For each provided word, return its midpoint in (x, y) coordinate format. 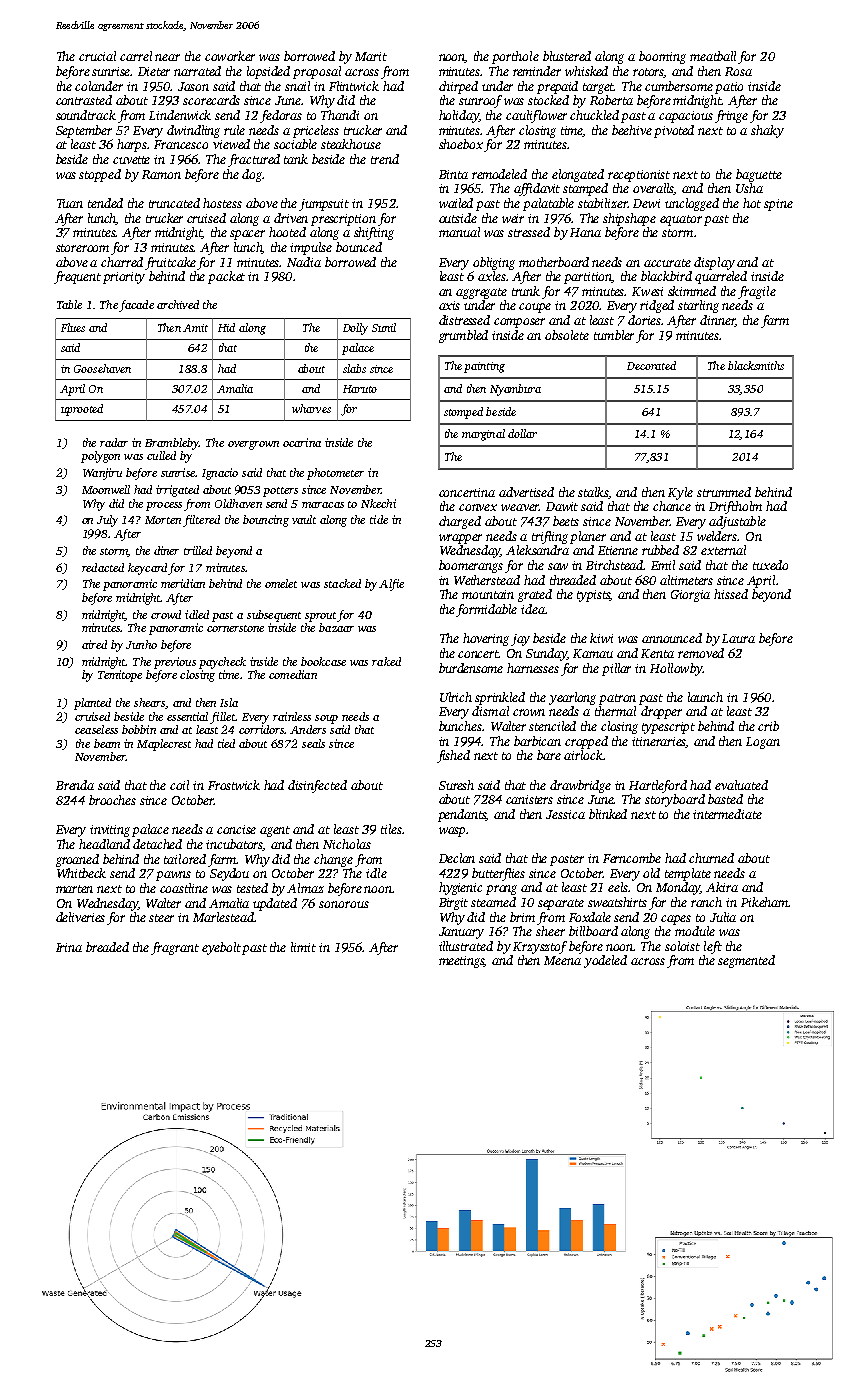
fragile (757, 292)
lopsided (268, 72)
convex (478, 507)
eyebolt (221, 948)
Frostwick (234, 785)
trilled (198, 550)
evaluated (741, 785)
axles (492, 276)
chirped (458, 87)
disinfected (317, 786)
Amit (195, 328)
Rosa (738, 71)
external (723, 550)
